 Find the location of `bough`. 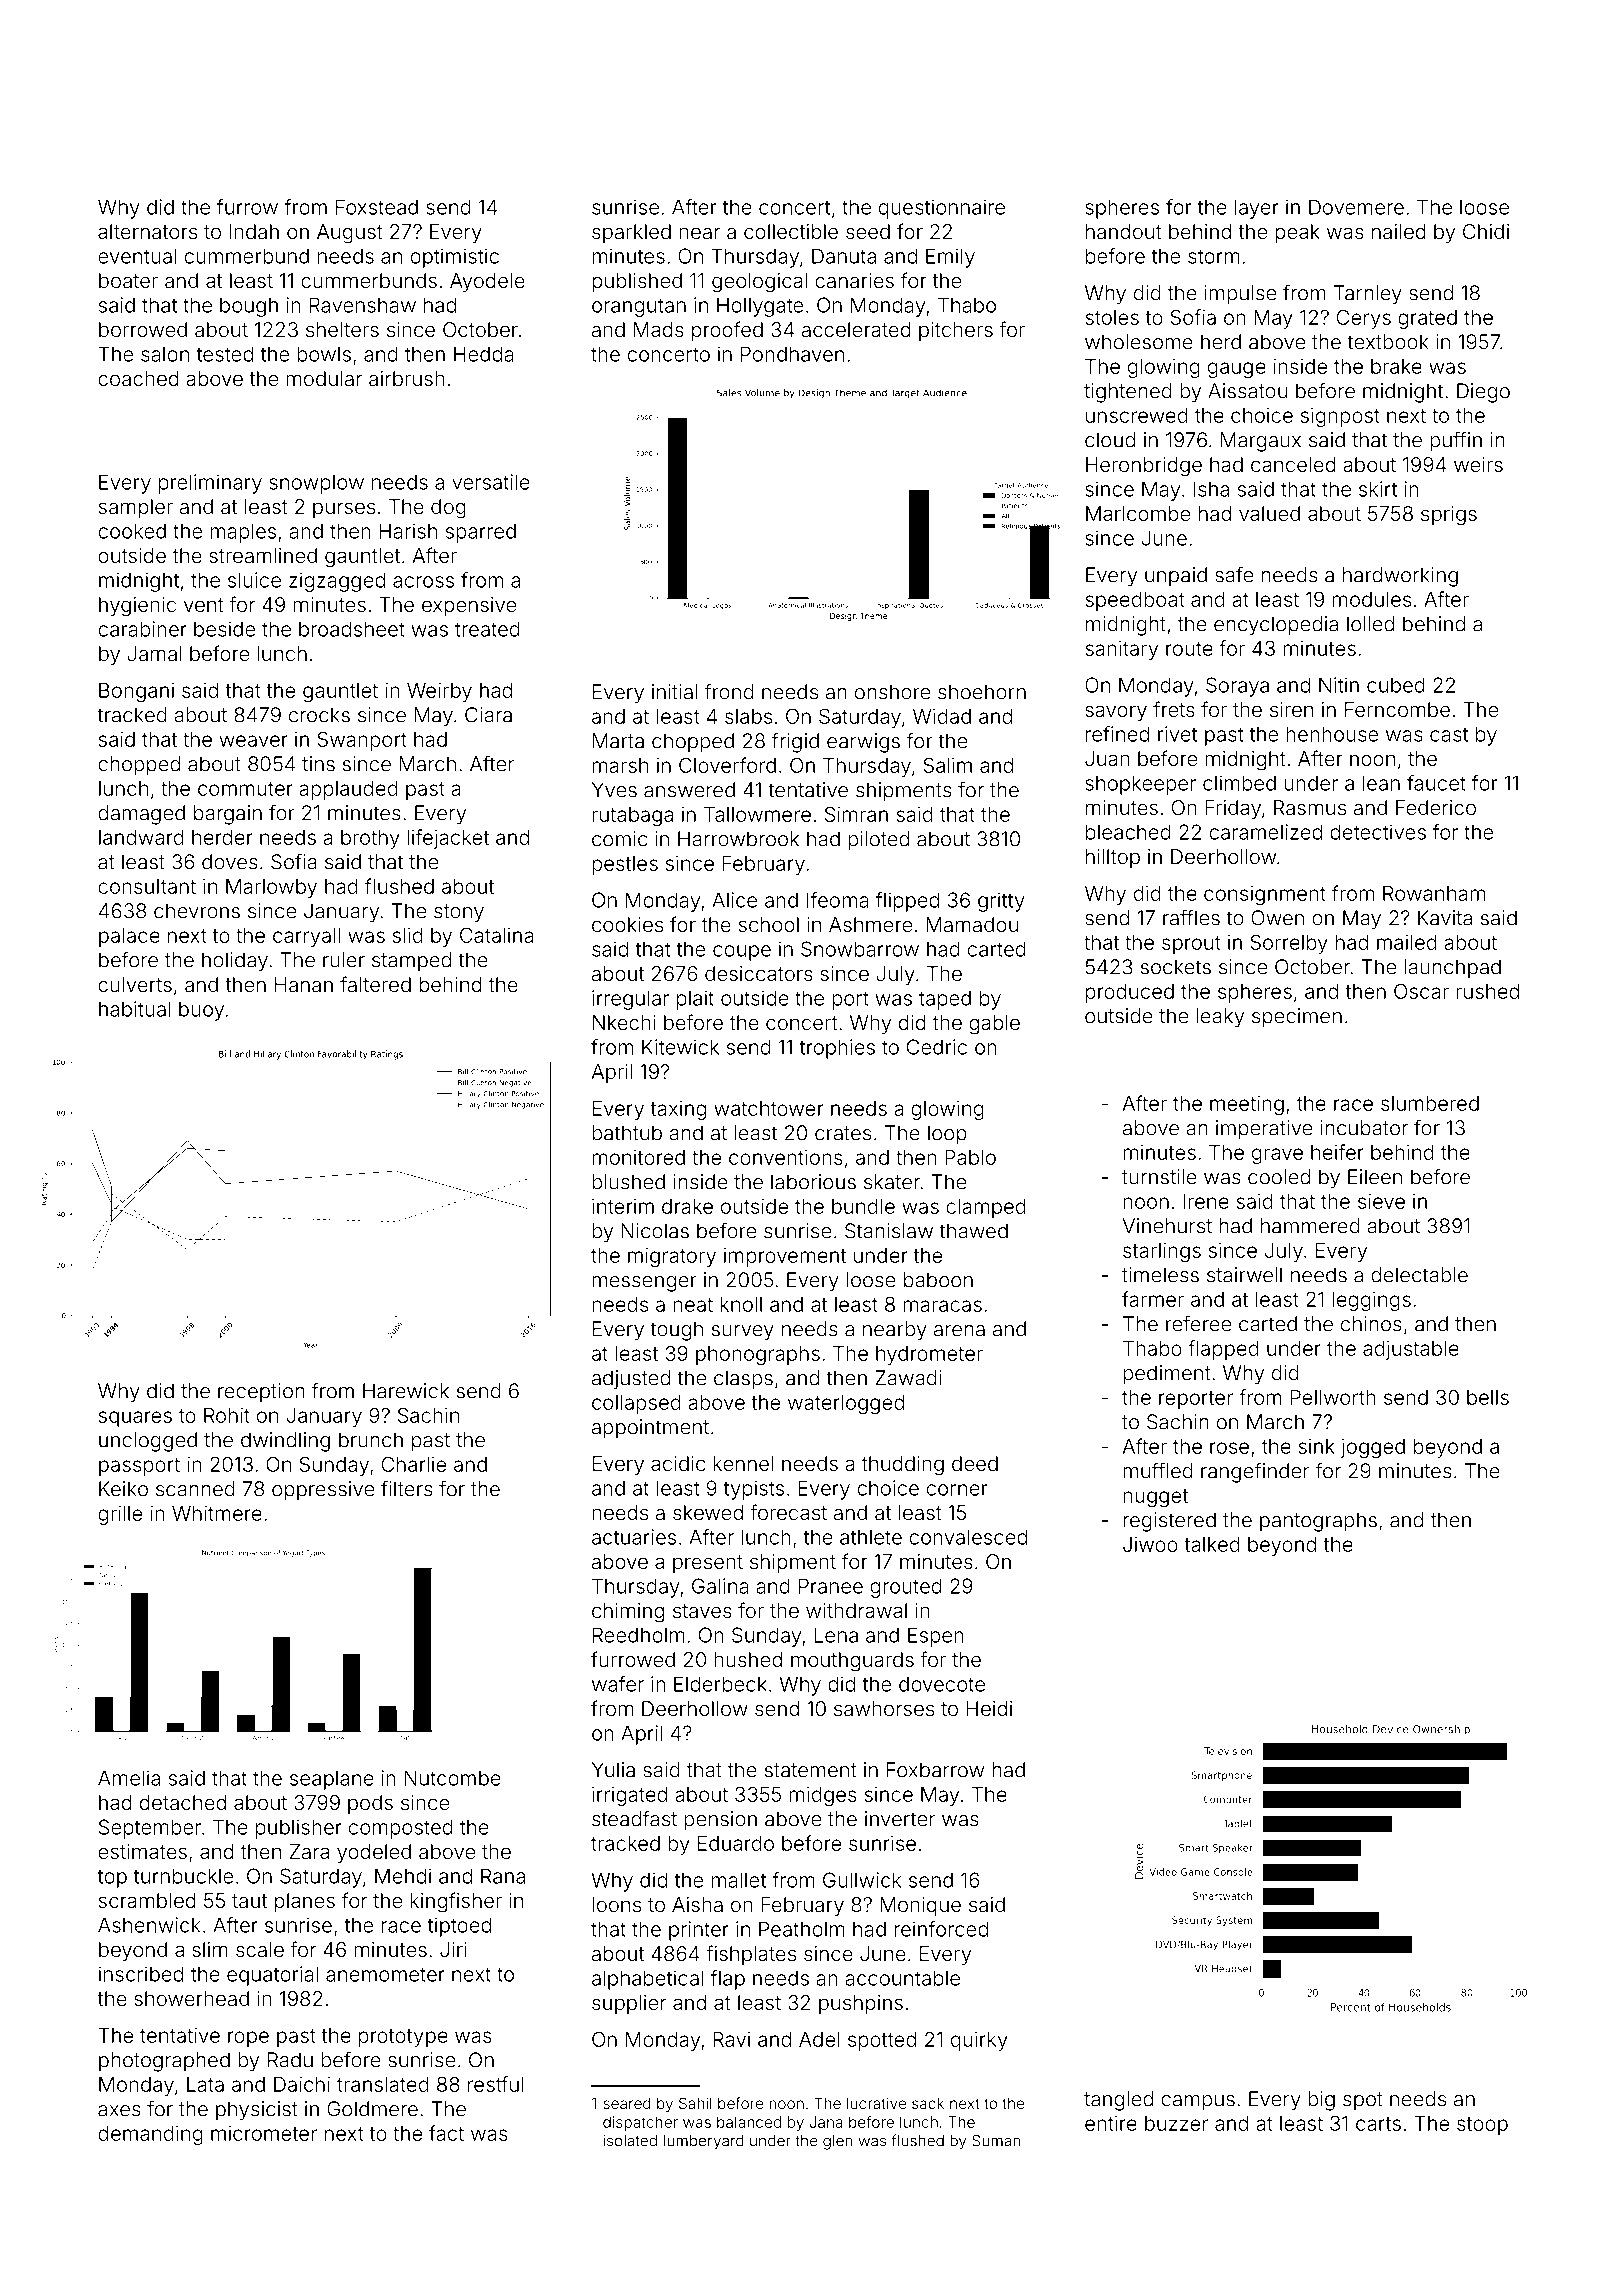

bough is located at coordinates (249, 307).
